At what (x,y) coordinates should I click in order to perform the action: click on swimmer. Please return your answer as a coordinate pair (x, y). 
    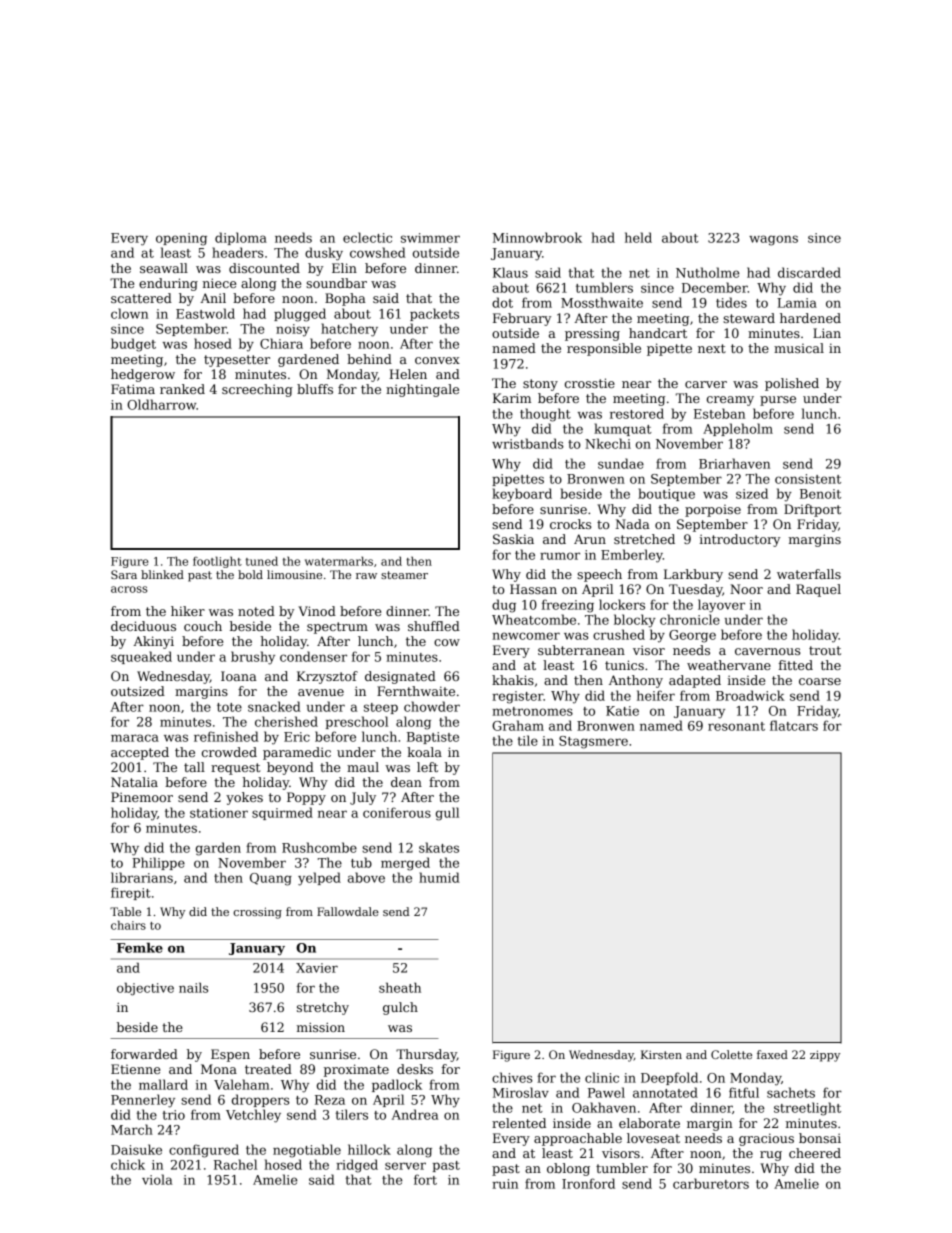
    Looking at the image, I should click on (430, 238).
